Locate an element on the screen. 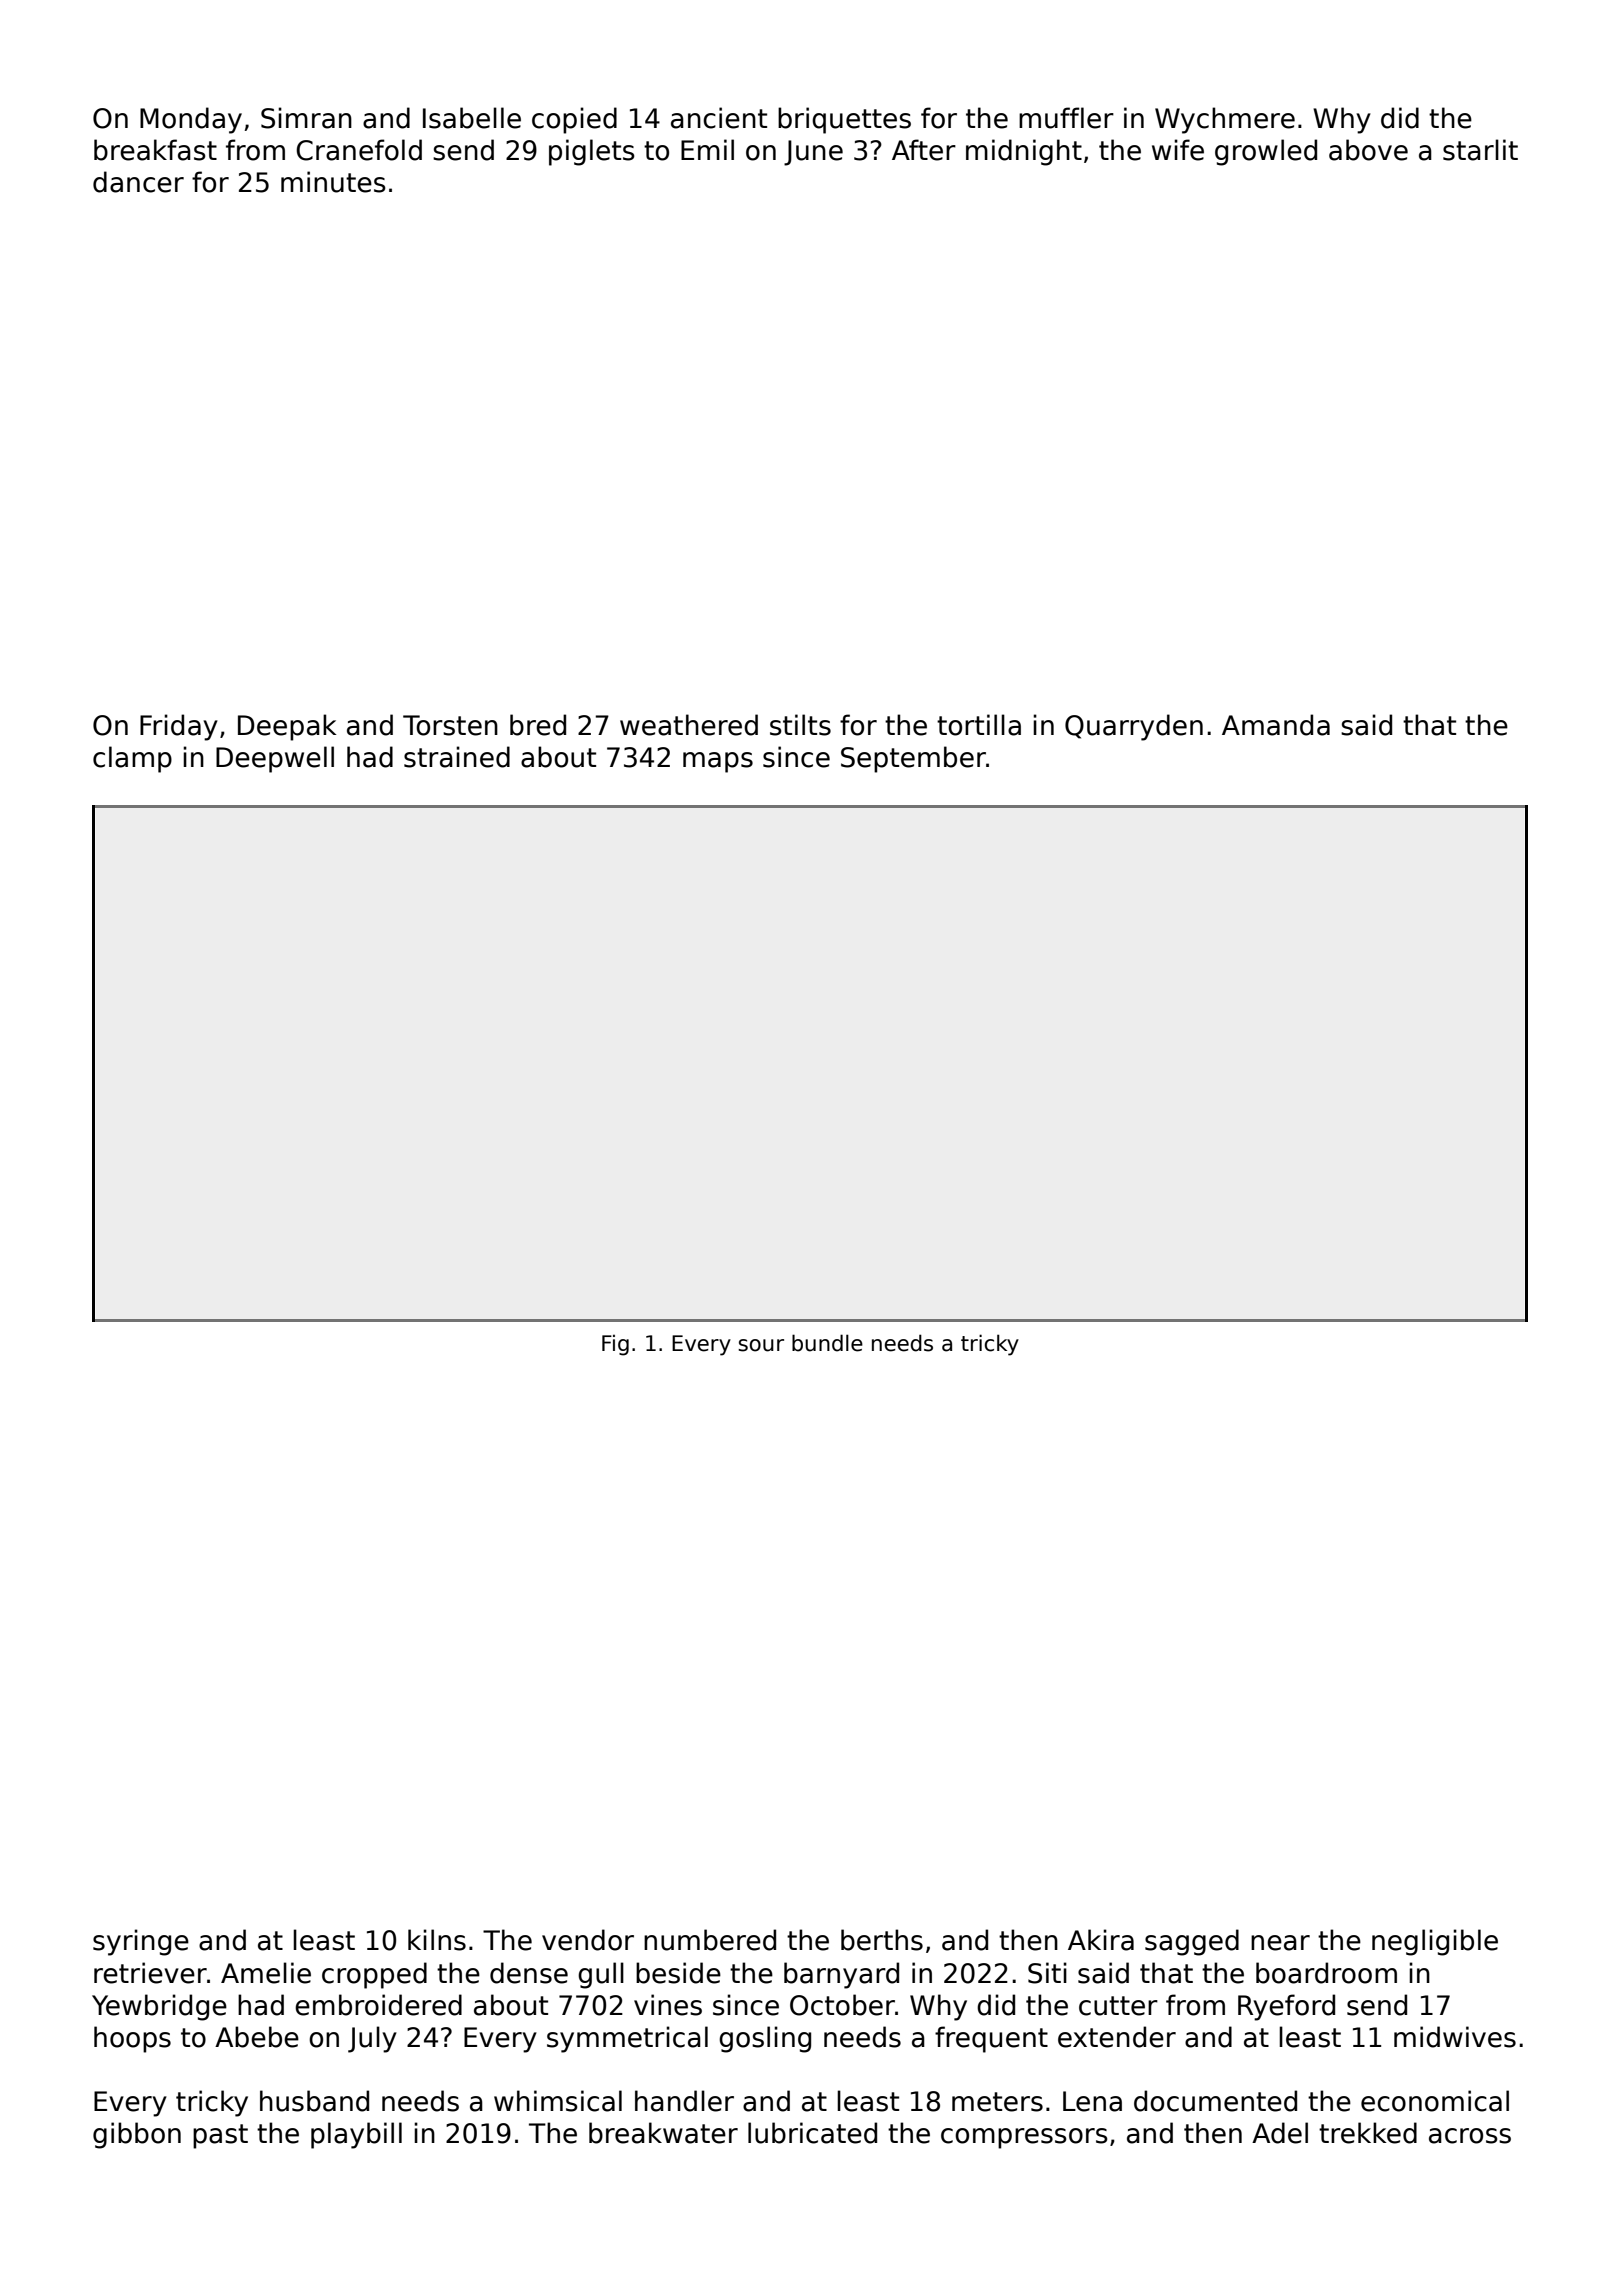  starlit is located at coordinates (1480, 150).
